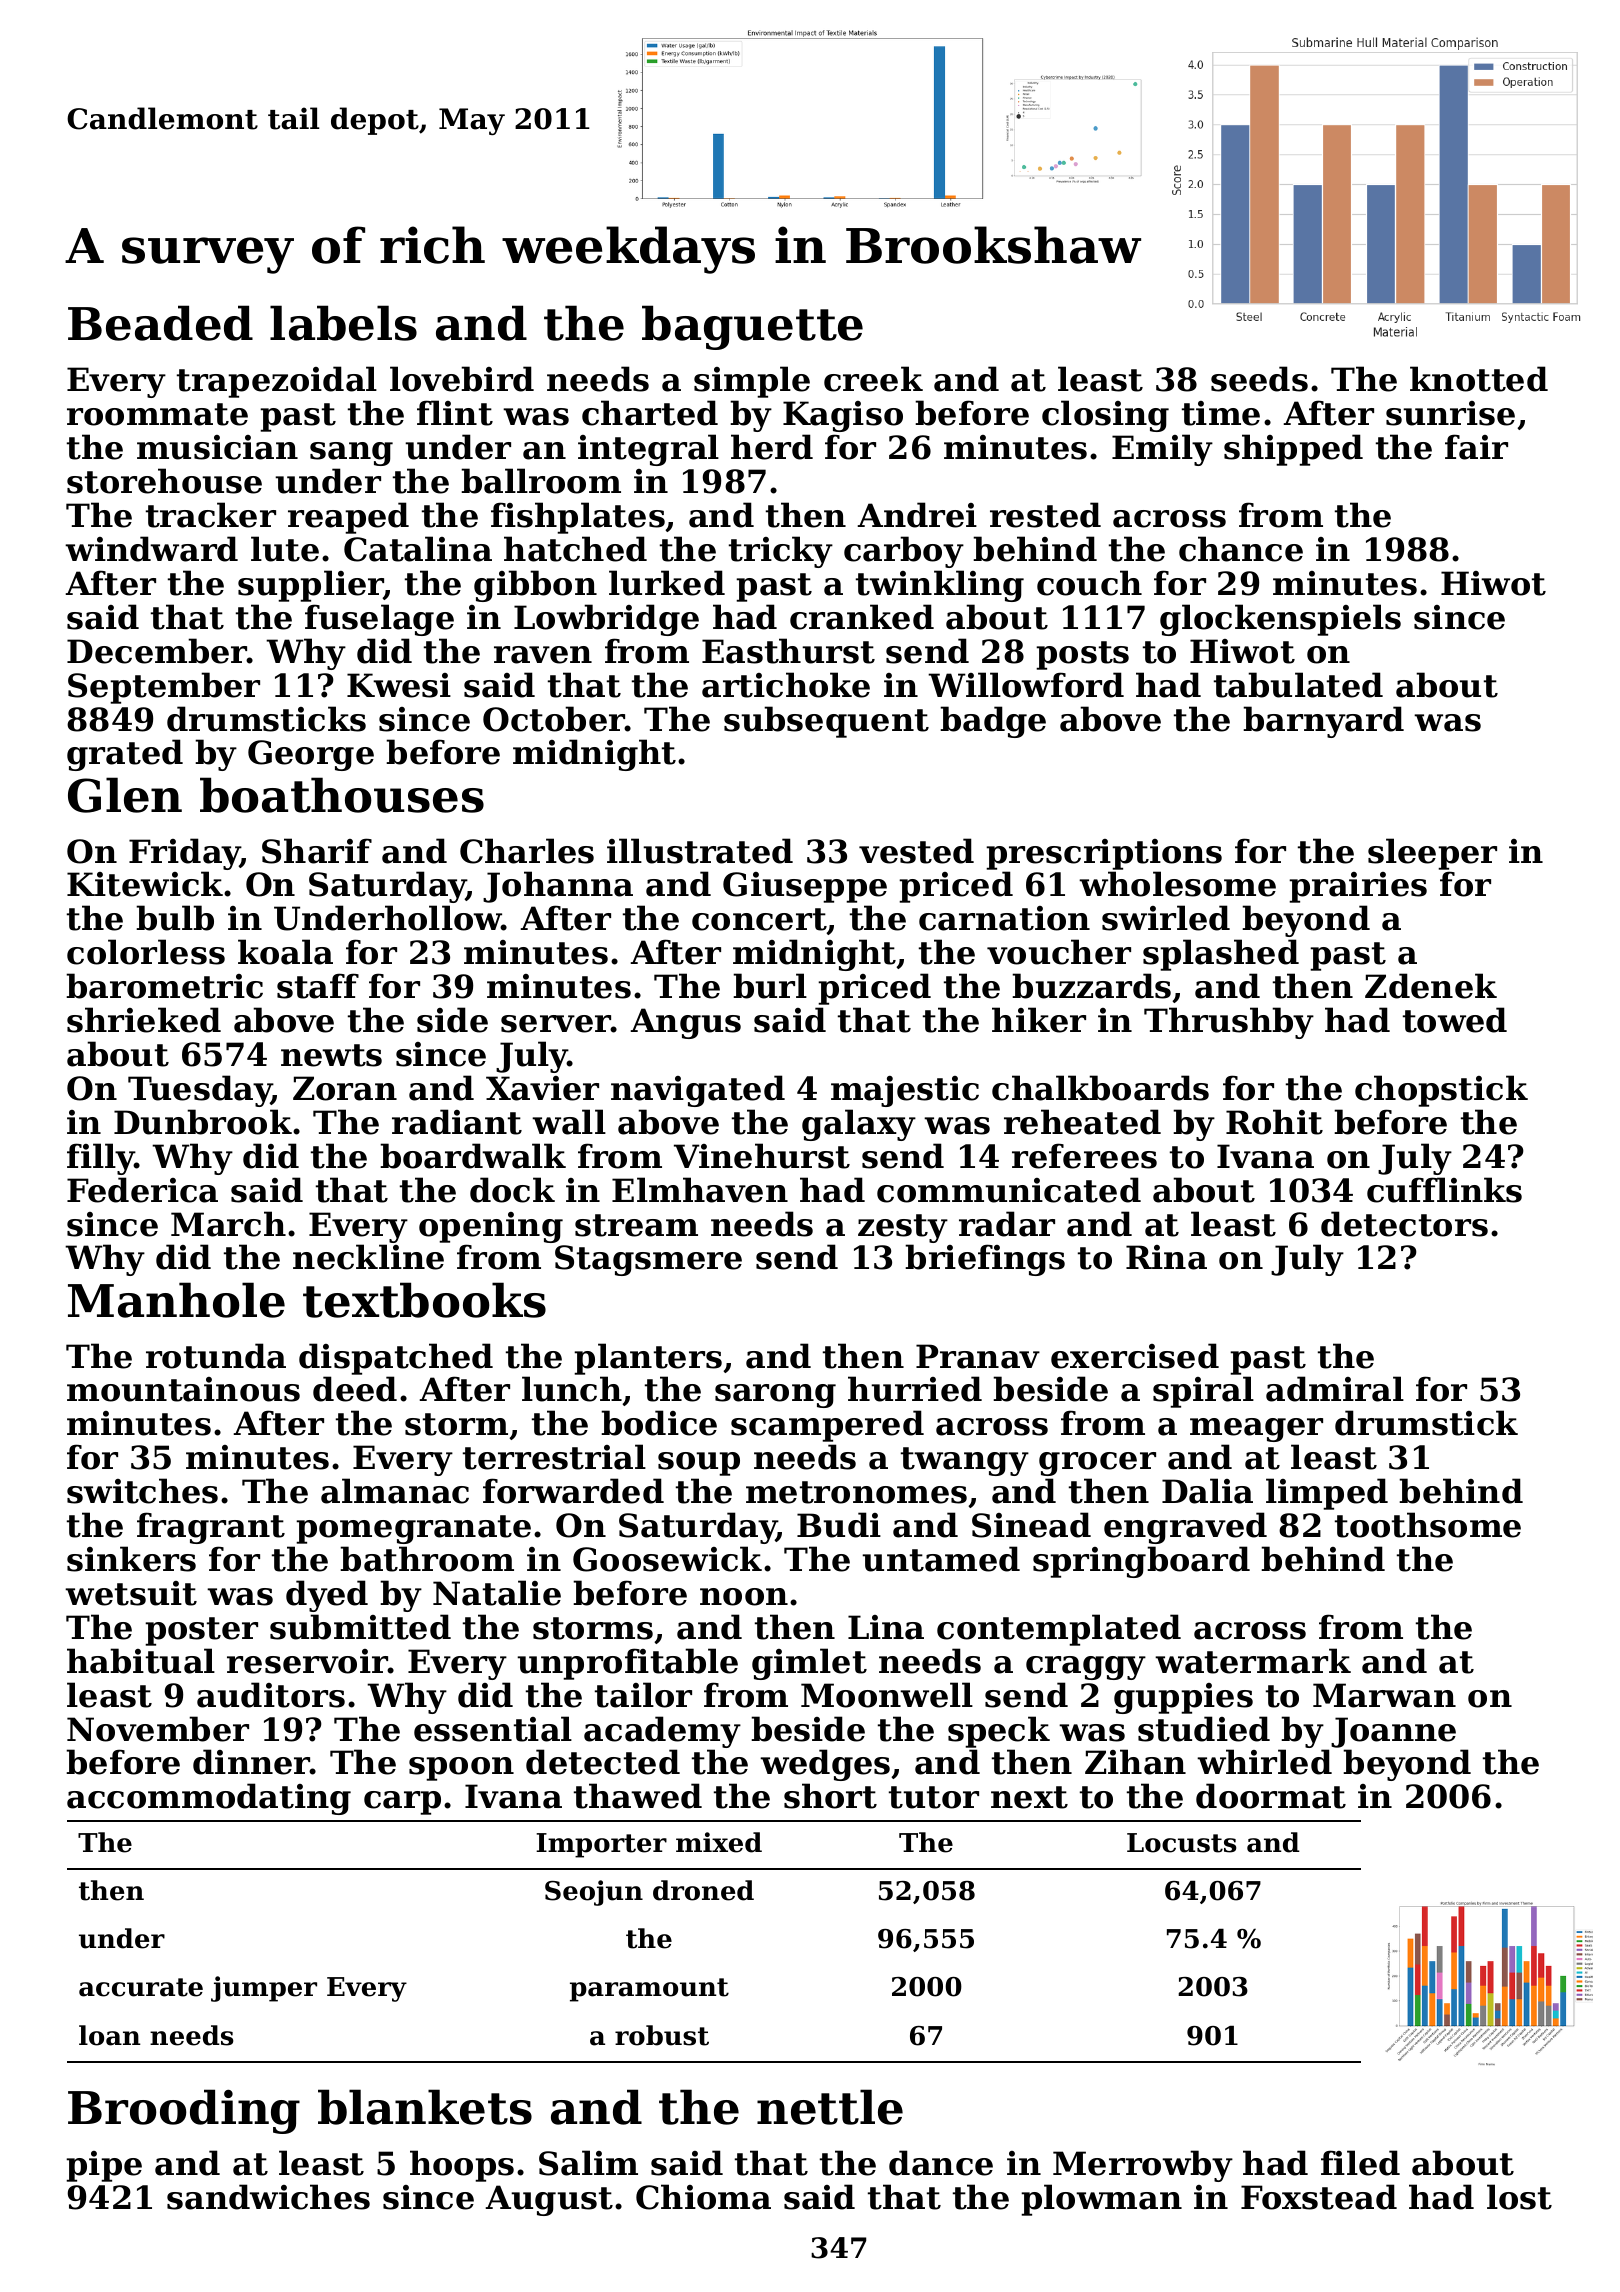 This screenshot has height=2292, width=1620. What do you see at coordinates (151, 549) in the screenshot?
I see `windward` at bounding box center [151, 549].
